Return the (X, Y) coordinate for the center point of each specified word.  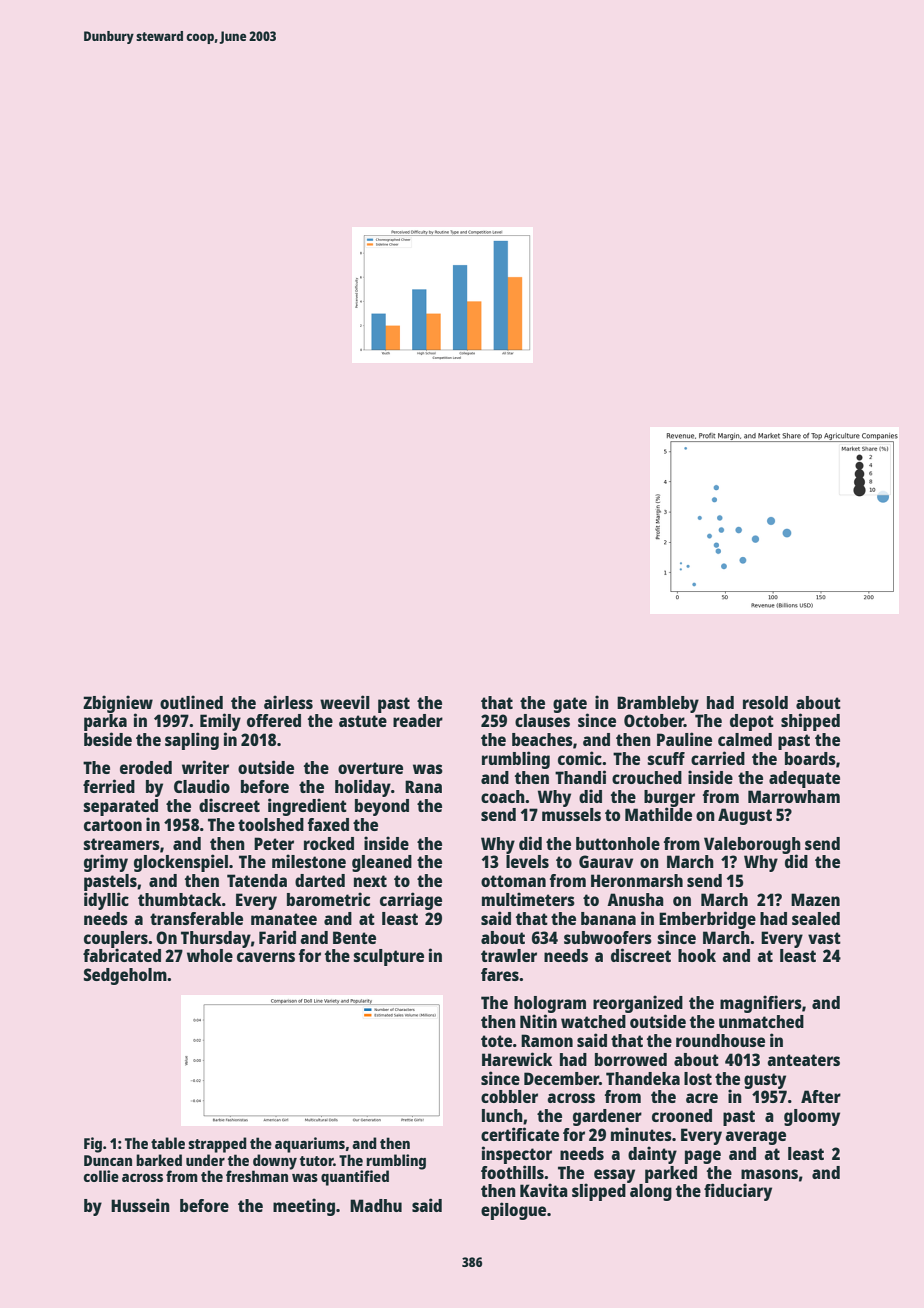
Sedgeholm (125, 976)
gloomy (812, 1117)
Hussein (140, 1205)
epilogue (513, 1211)
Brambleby (658, 704)
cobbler (509, 1096)
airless (288, 702)
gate (570, 705)
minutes (641, 1134)
